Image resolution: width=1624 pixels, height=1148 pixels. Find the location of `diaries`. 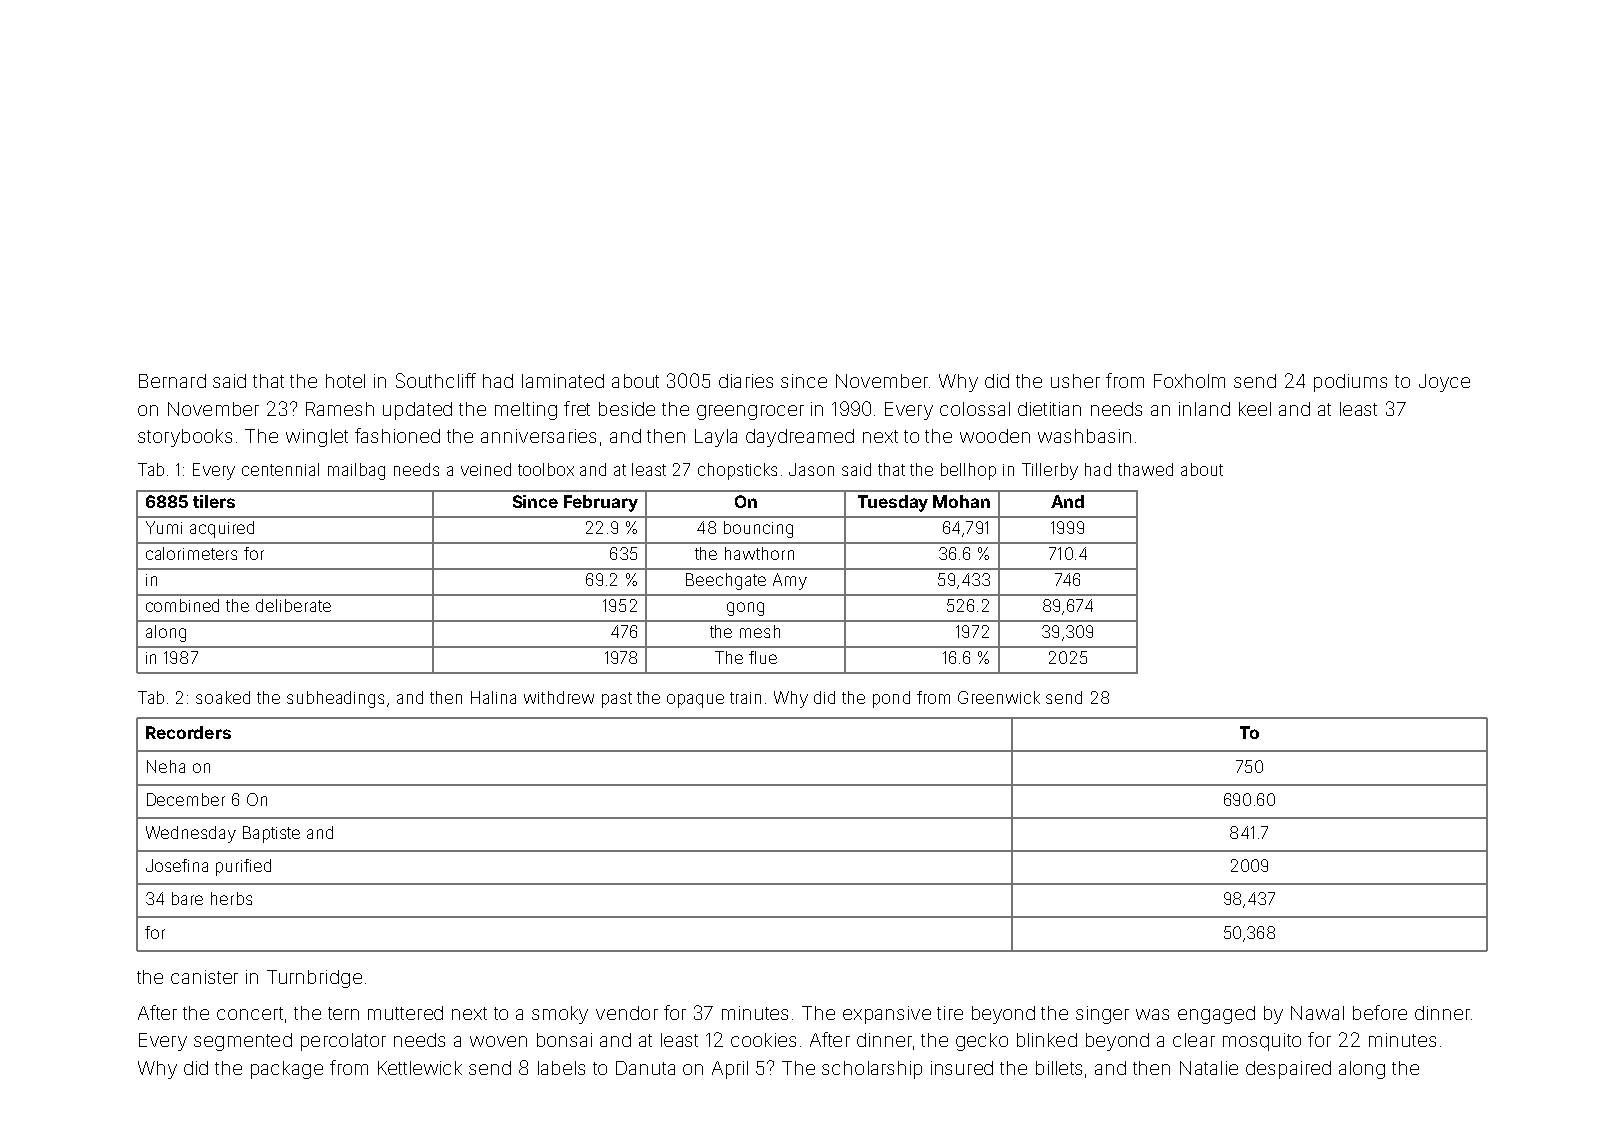

diaries is located at coordinates (746, 381).
